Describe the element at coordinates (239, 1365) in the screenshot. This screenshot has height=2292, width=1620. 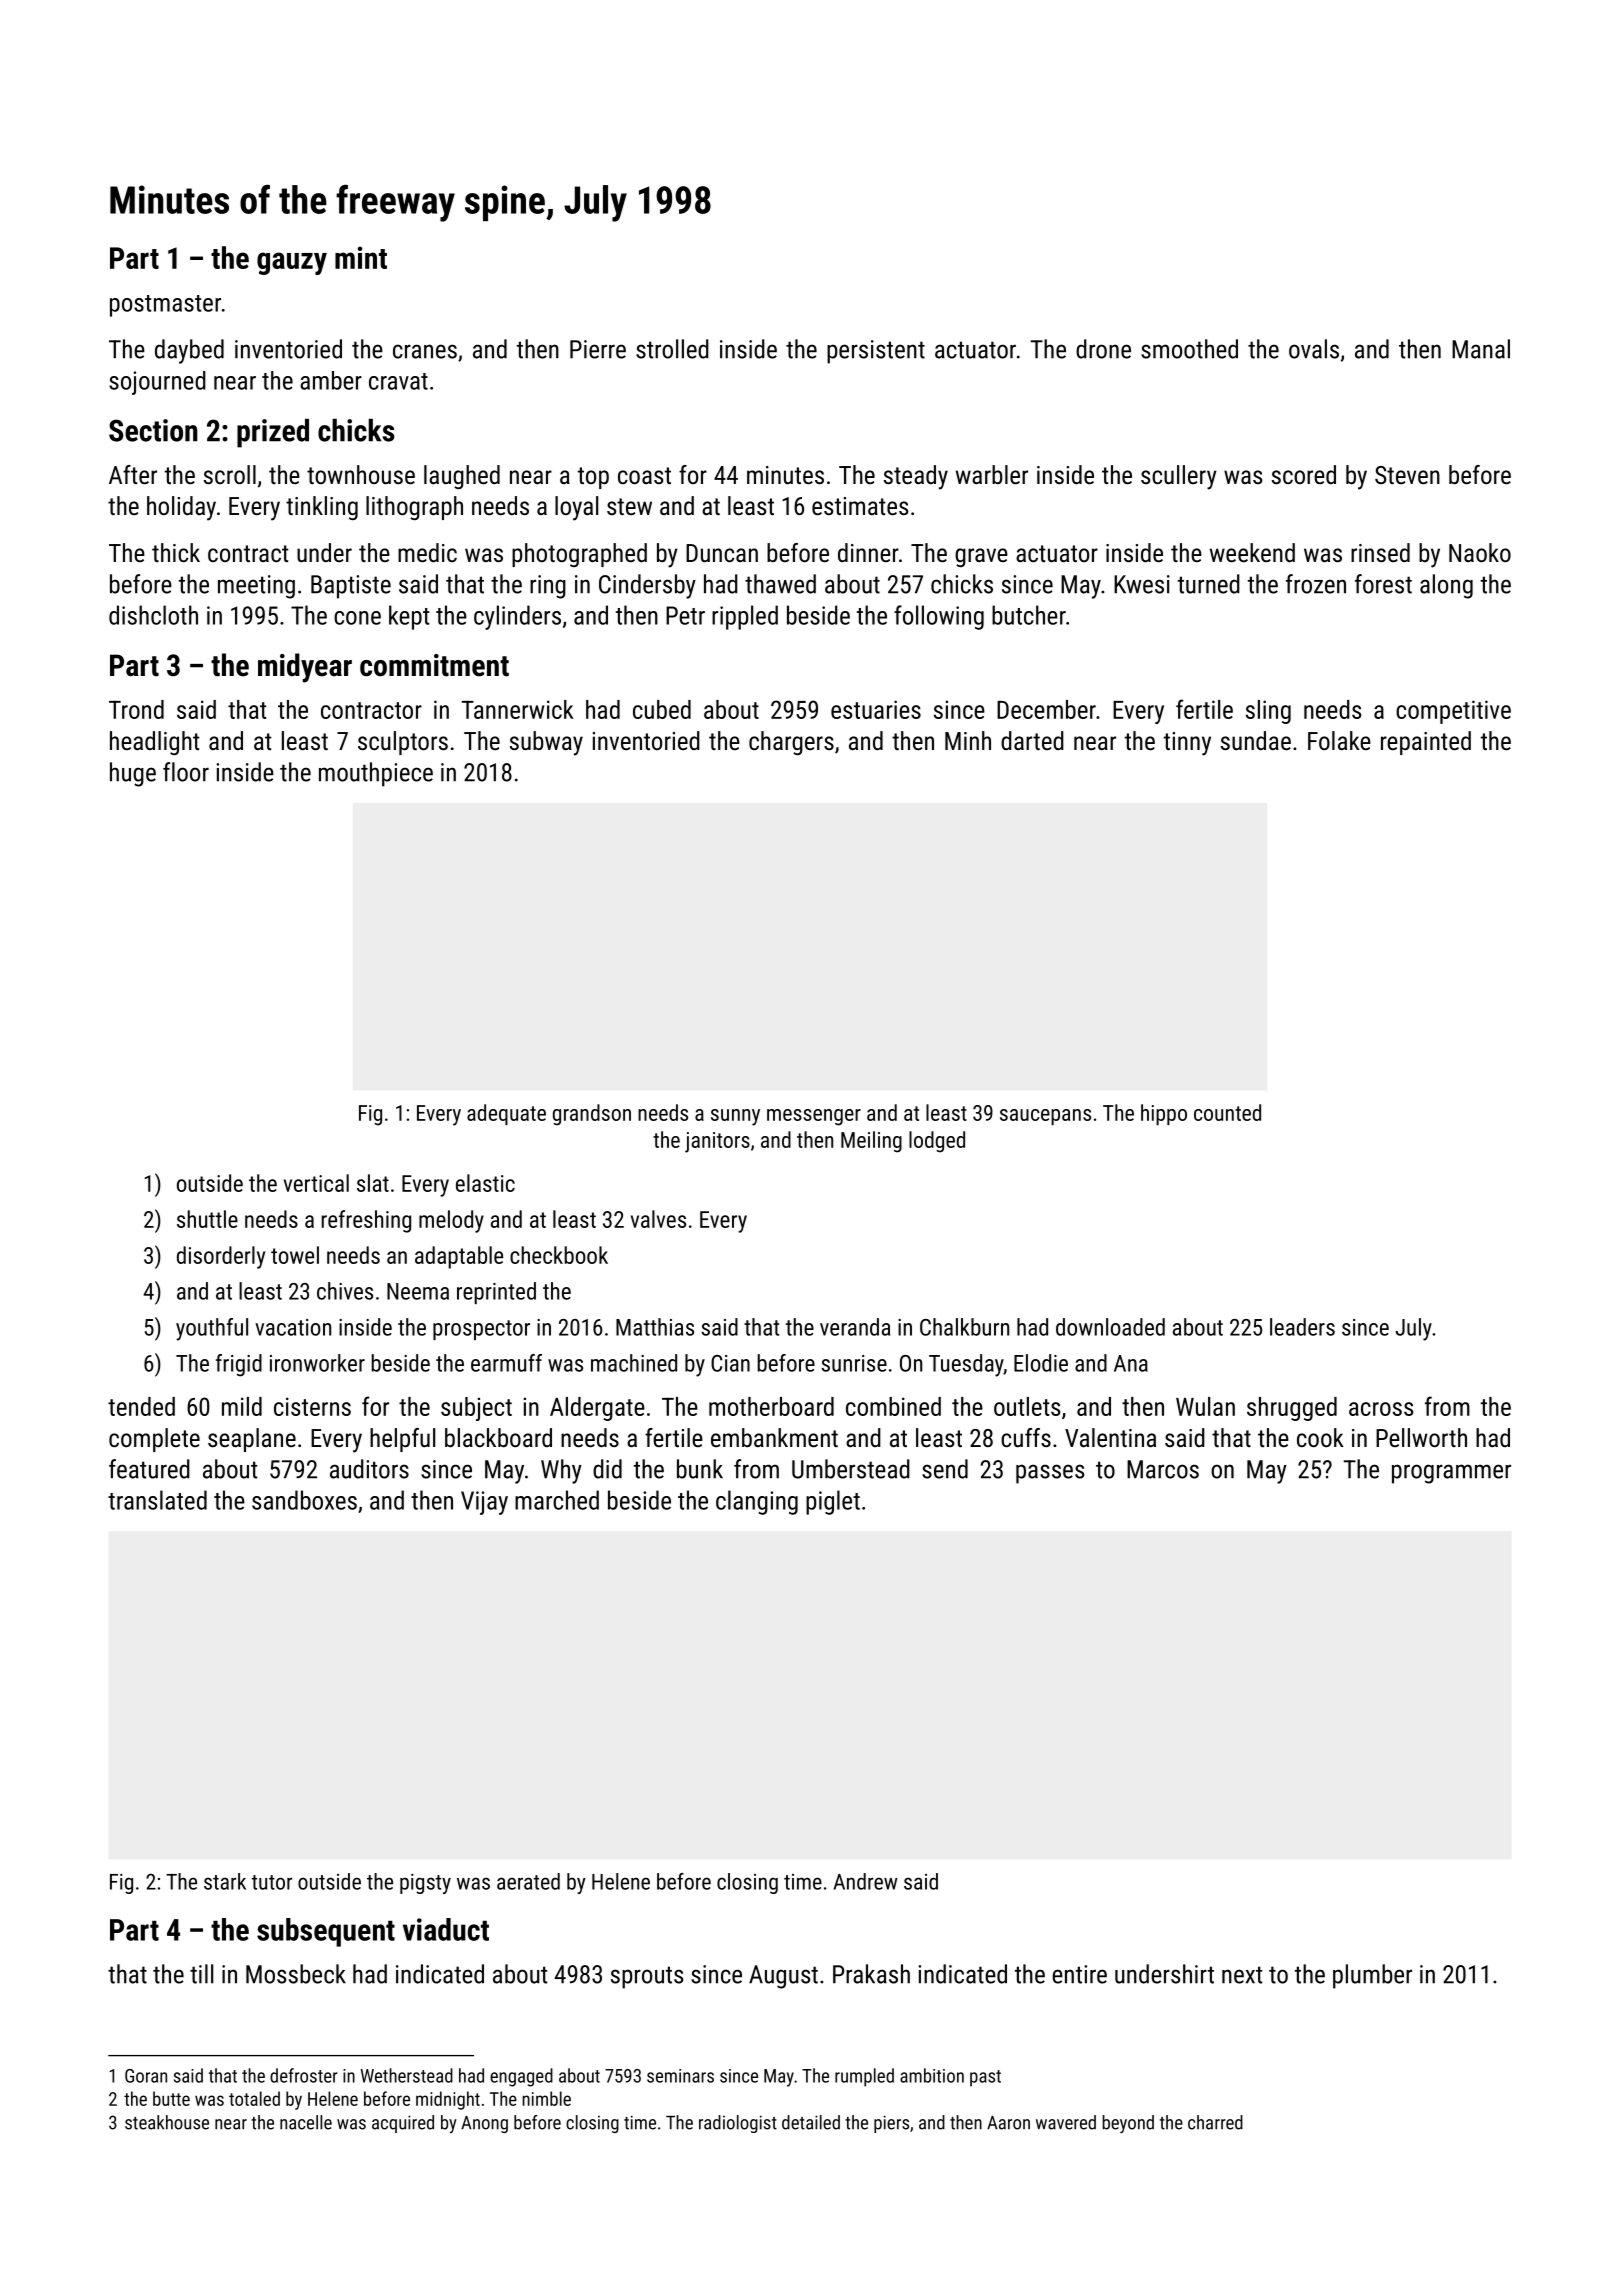
I see `frigid` at that location.
